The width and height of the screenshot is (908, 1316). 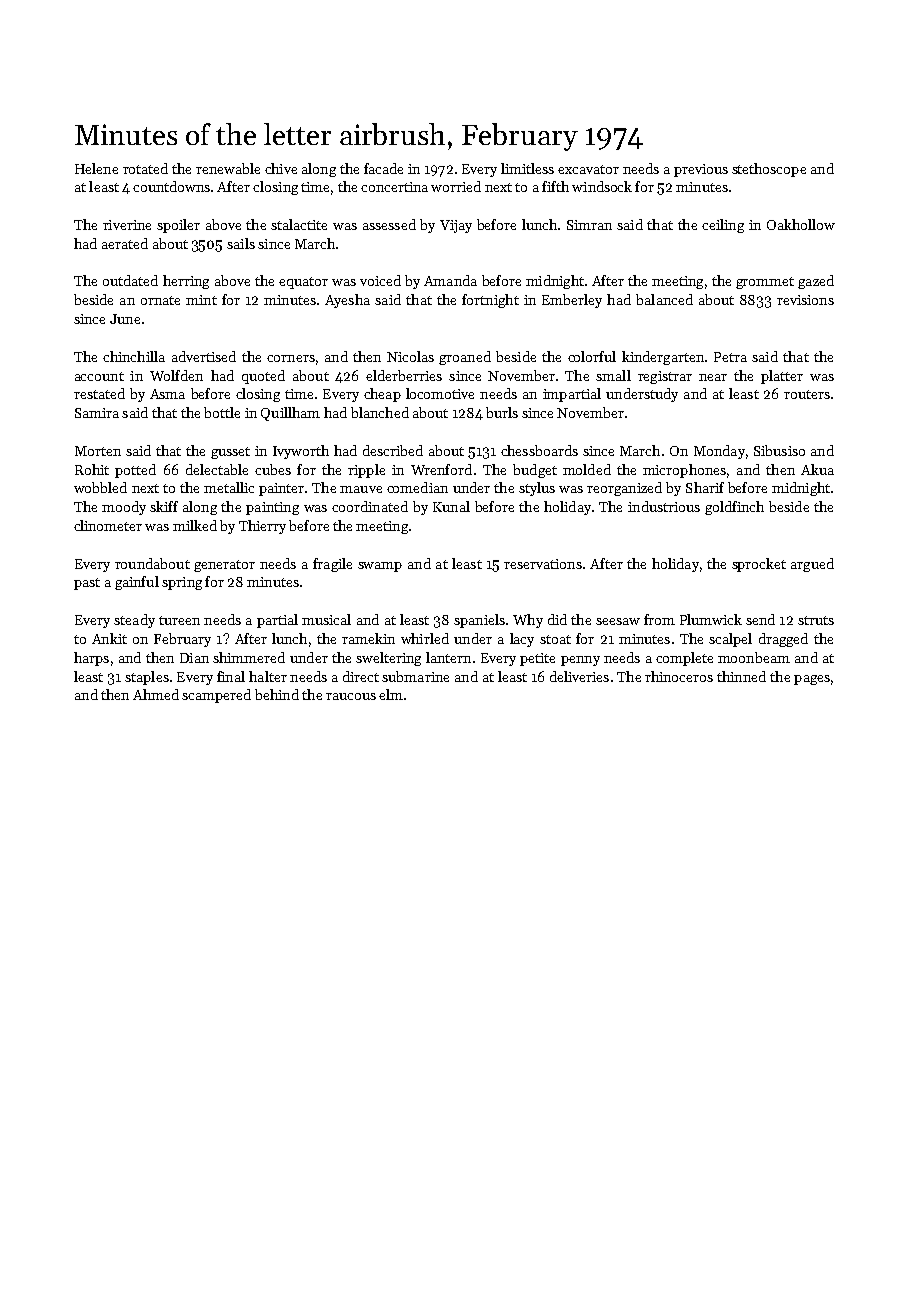 What do you see at coordinates (156, 694) in the screenshot?
I see `Ahmed` at bounding box center [156, 694].
